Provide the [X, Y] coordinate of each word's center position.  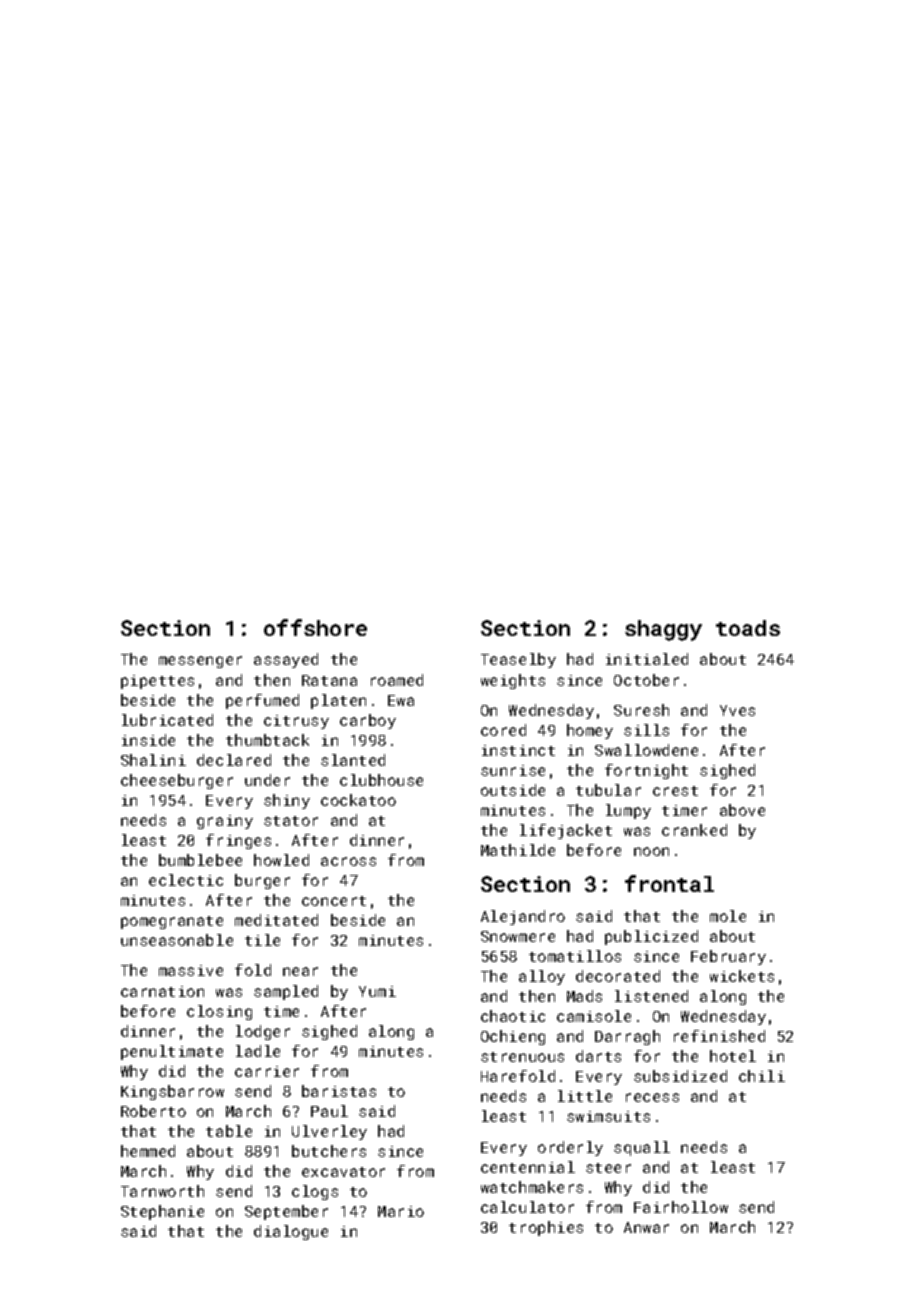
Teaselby [518, 660]
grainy [225, 822]
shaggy [663, 630]
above [742, 810]
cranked [694, 830]
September [286, 1212]
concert [334, 901]
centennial [528, 1167]
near [300, 971]
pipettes [157, 682]
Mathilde [518, 850]
